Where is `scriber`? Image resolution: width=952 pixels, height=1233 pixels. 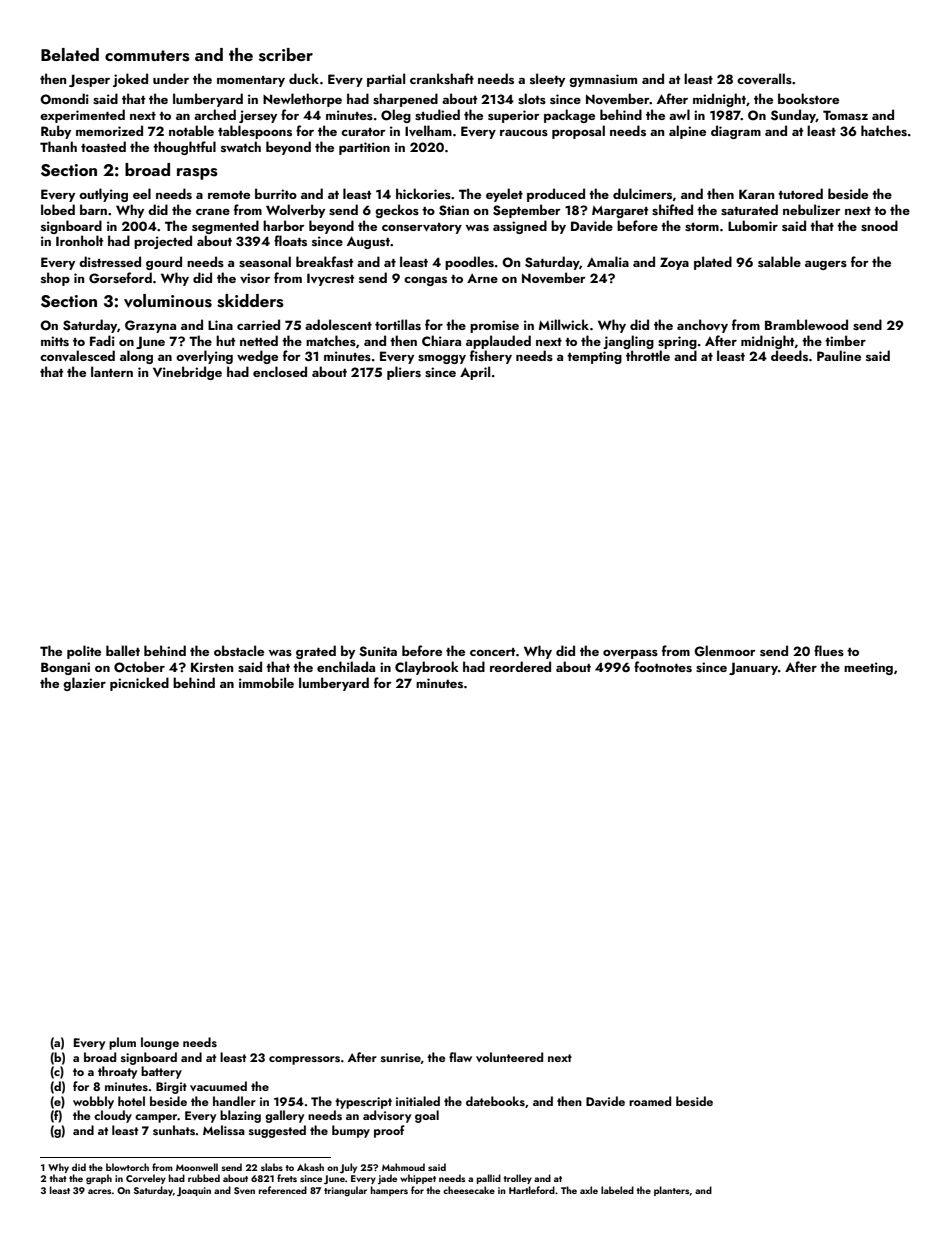 scriber is located at coordinates (286, 55).
